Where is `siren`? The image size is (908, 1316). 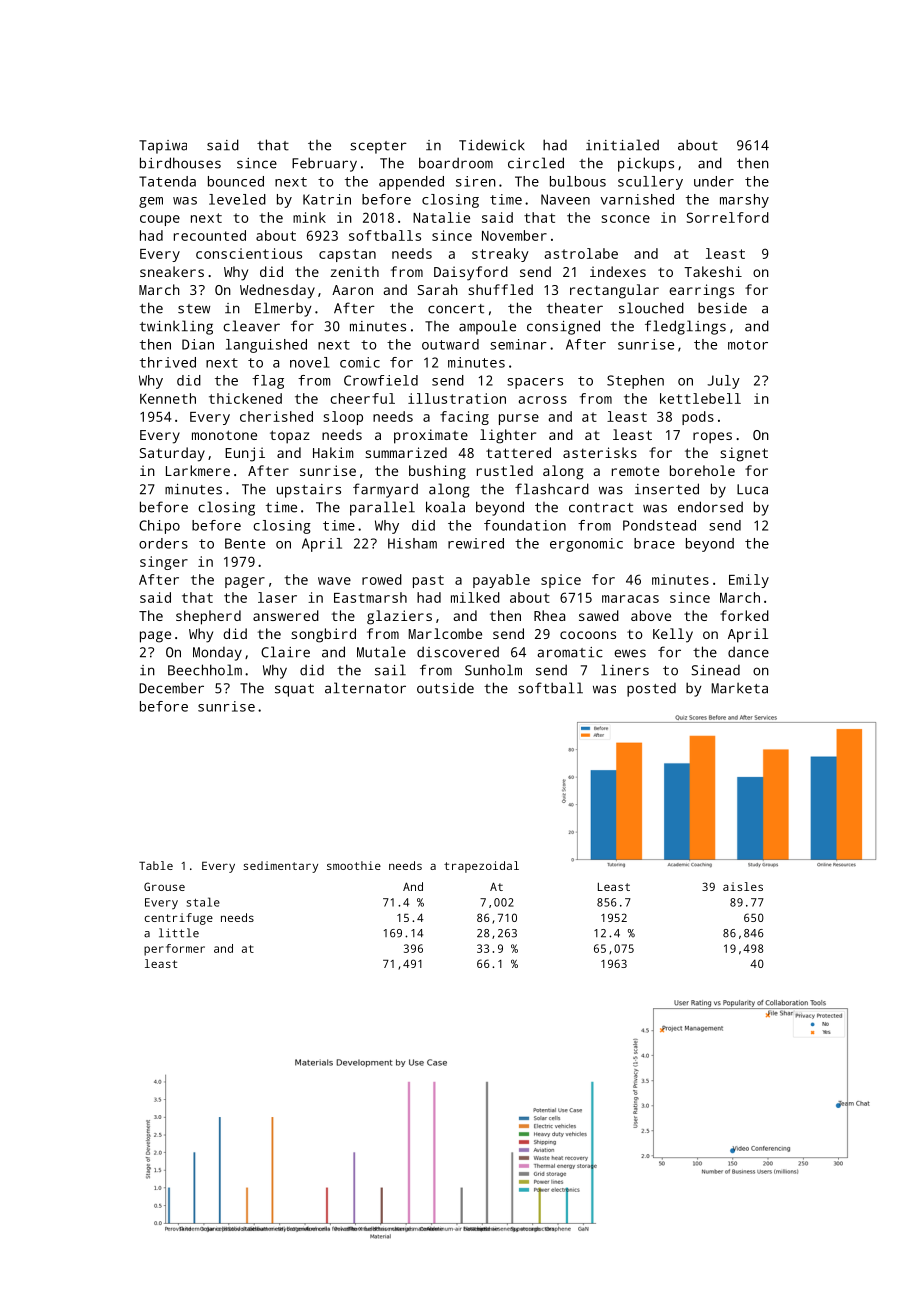
siren is located at coordinates (476, 181).
